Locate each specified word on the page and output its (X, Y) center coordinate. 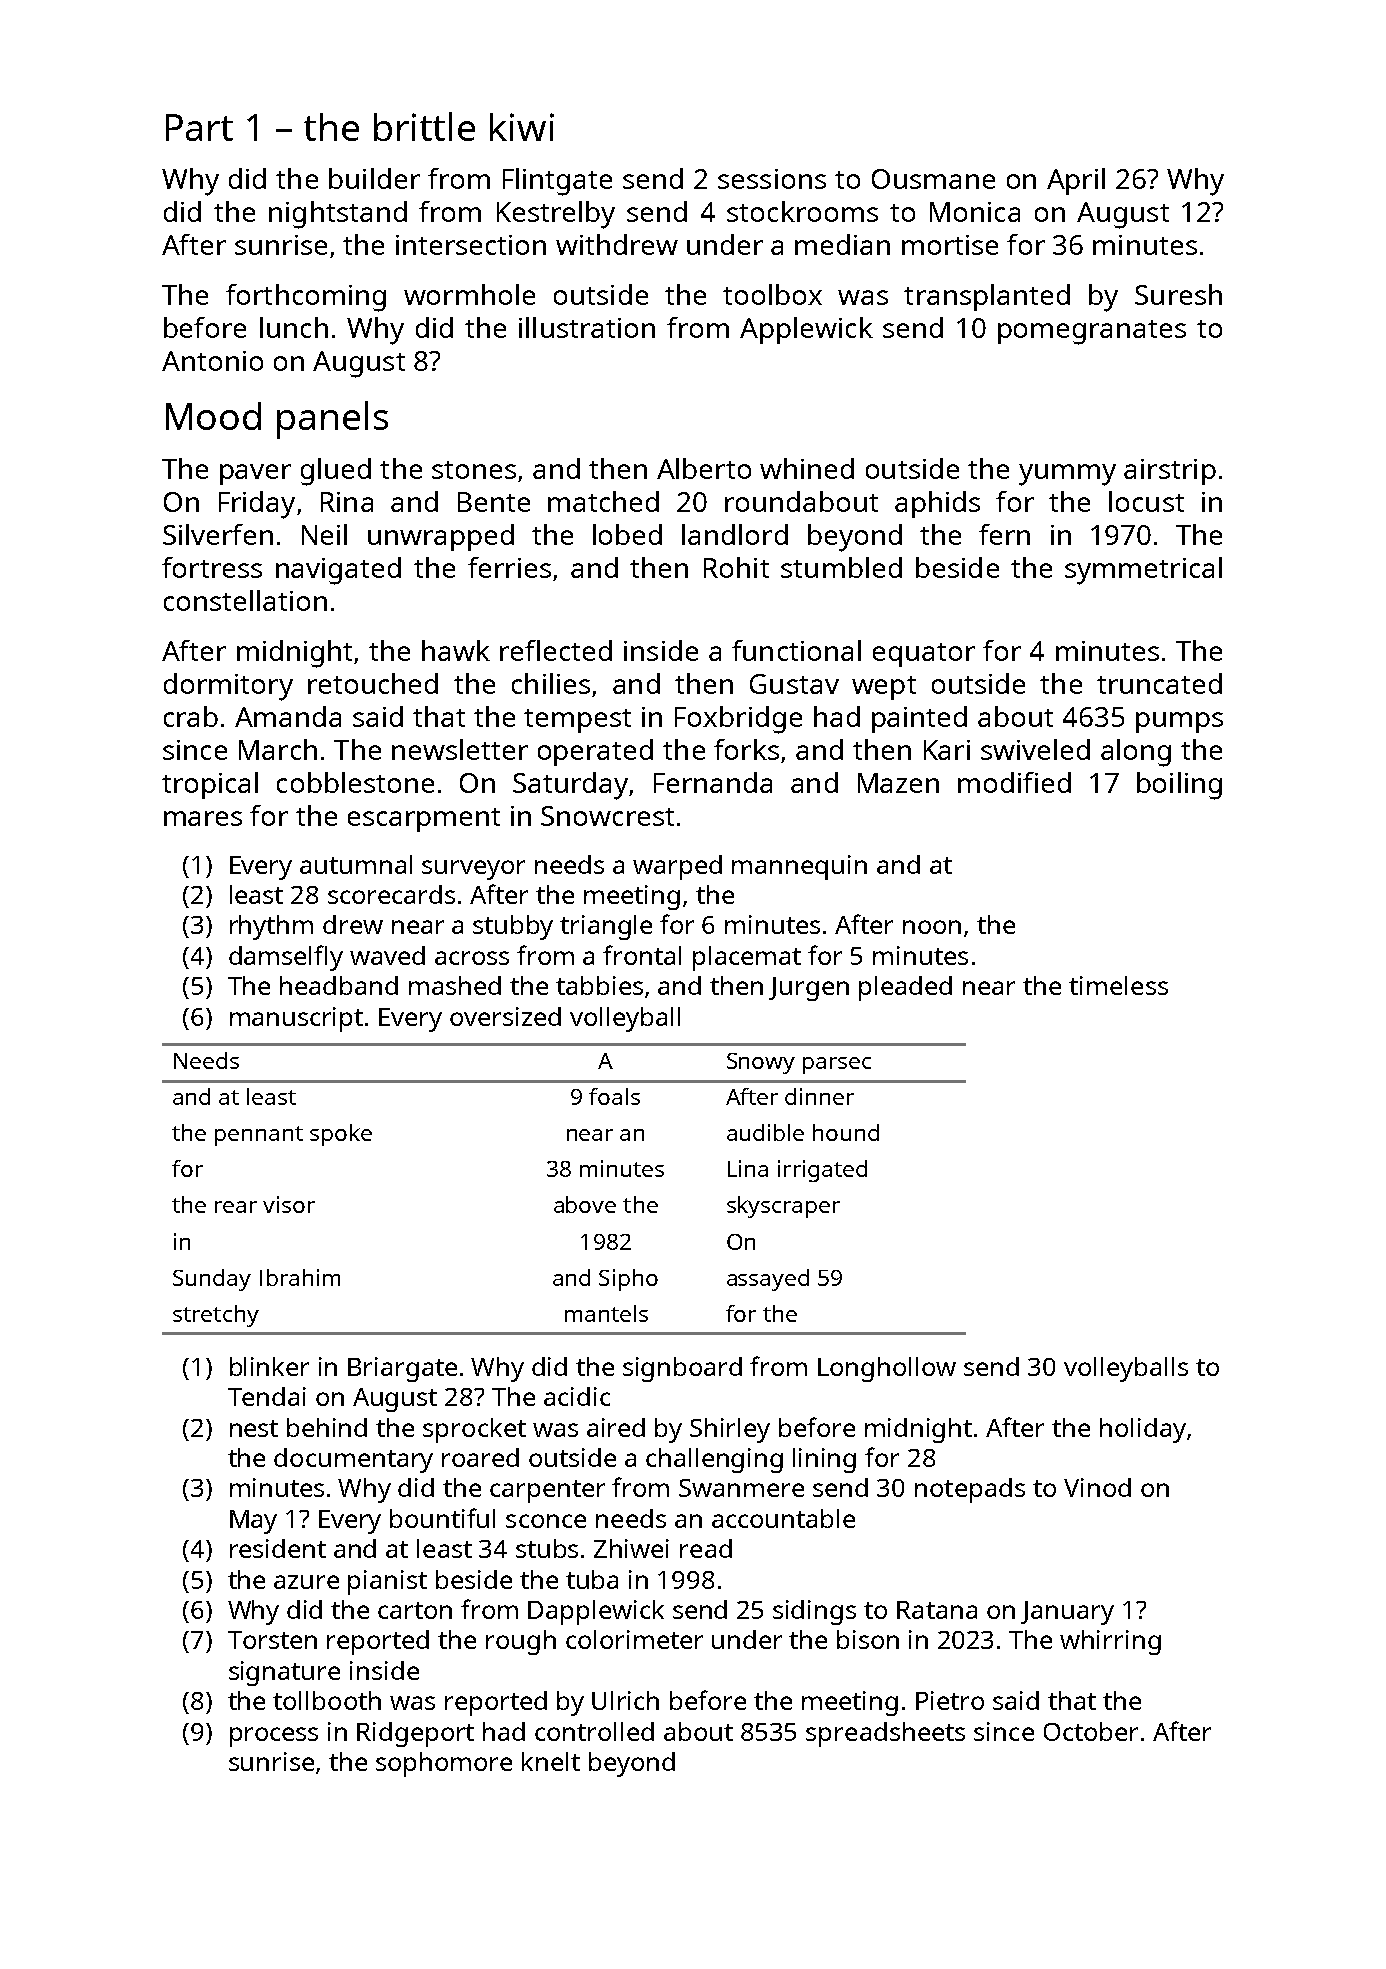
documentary (353, 1460)
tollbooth (327, 1700)
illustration (587, 327)
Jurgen (809, 989)
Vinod (1097, 1487)
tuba (592, 1579)
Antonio (212, 361)
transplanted (987, 297)
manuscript (296, 1019)
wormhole (469, 294)
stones (474, 470)
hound (846, 1132)
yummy (1067, 475)
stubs (547, 1548)
